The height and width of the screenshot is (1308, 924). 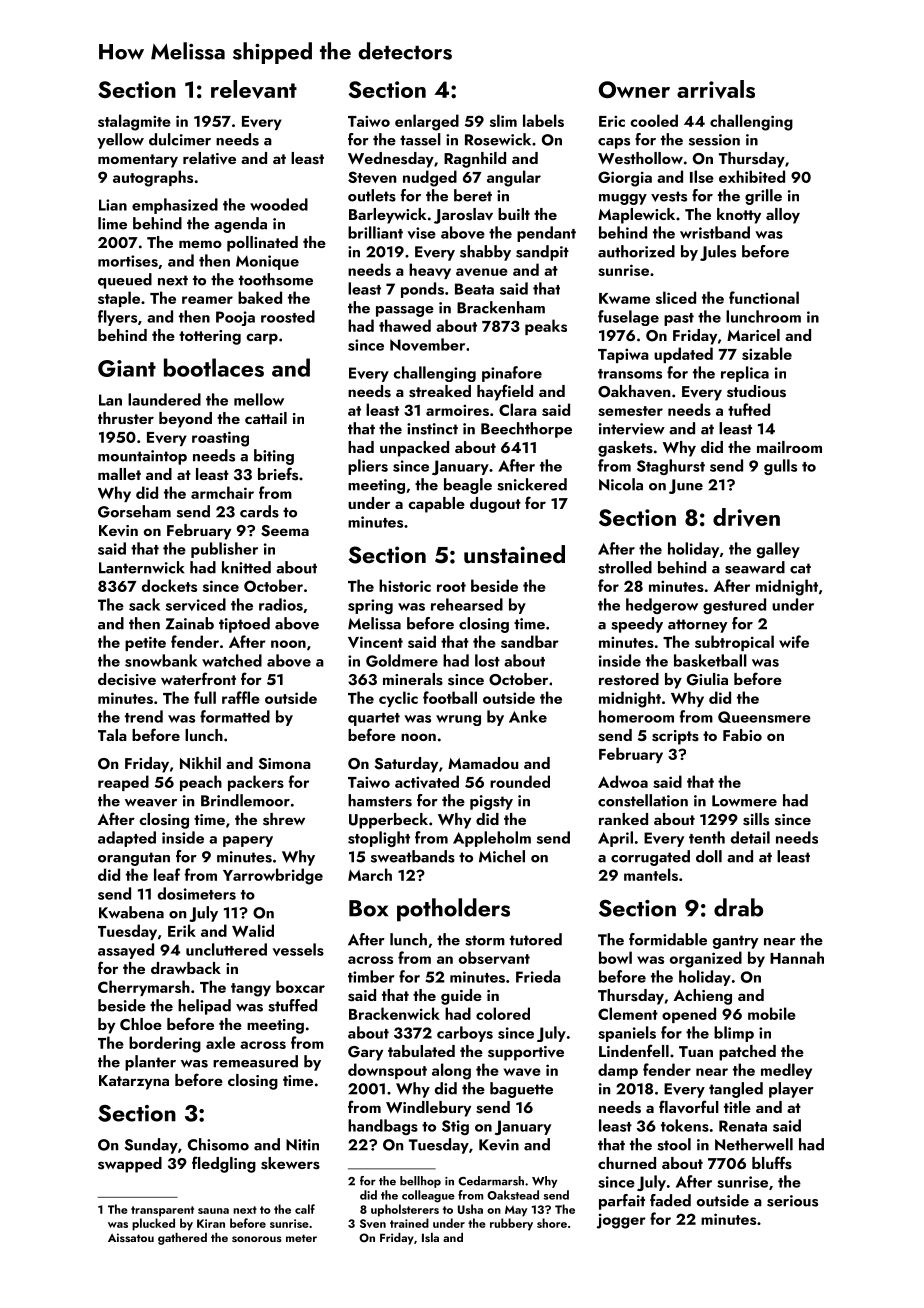 I want to click on sauna, so click(x=213, y=1211).
